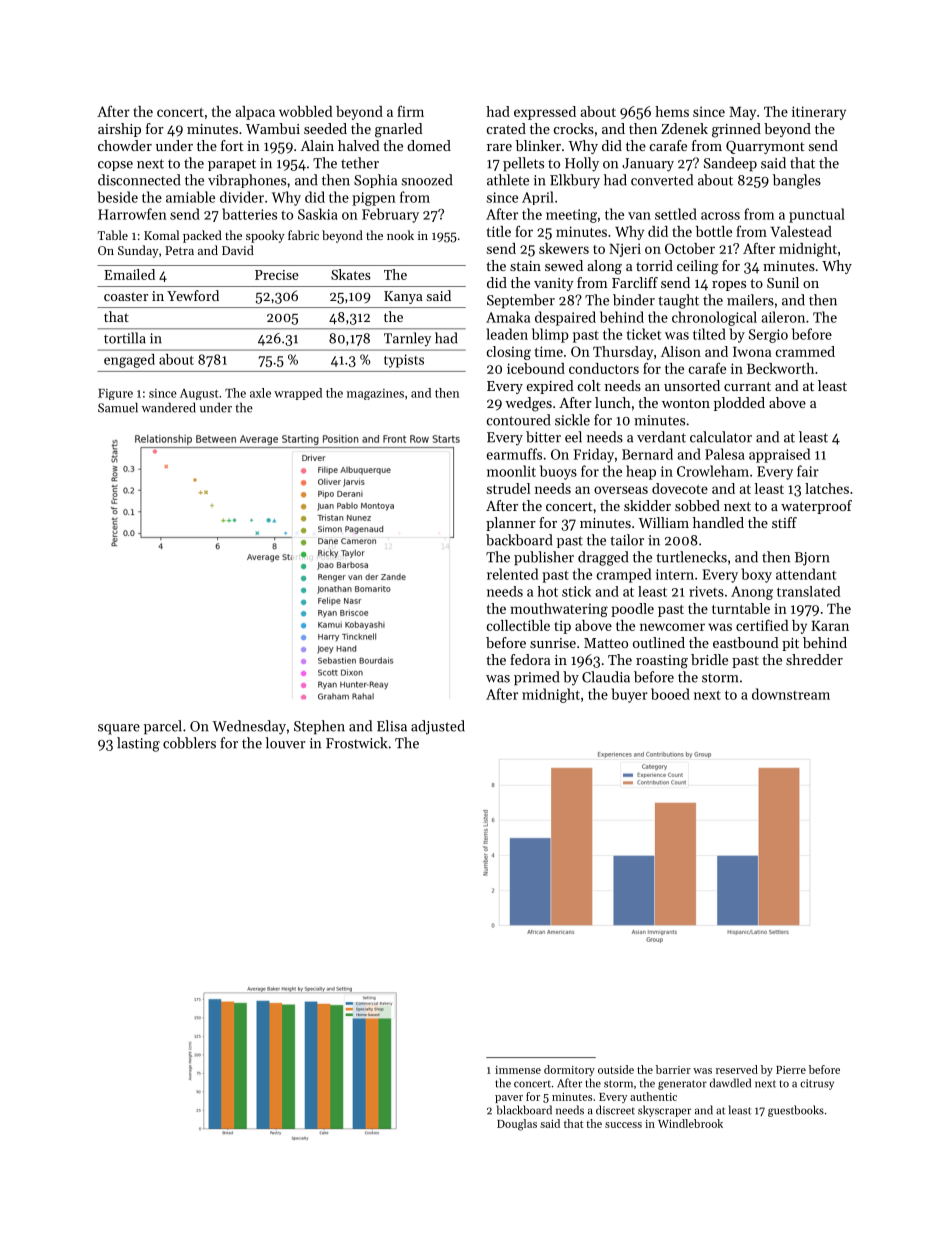  Describe the element at coordinates (791, 694) in the document. I see `downstream` at that location.
